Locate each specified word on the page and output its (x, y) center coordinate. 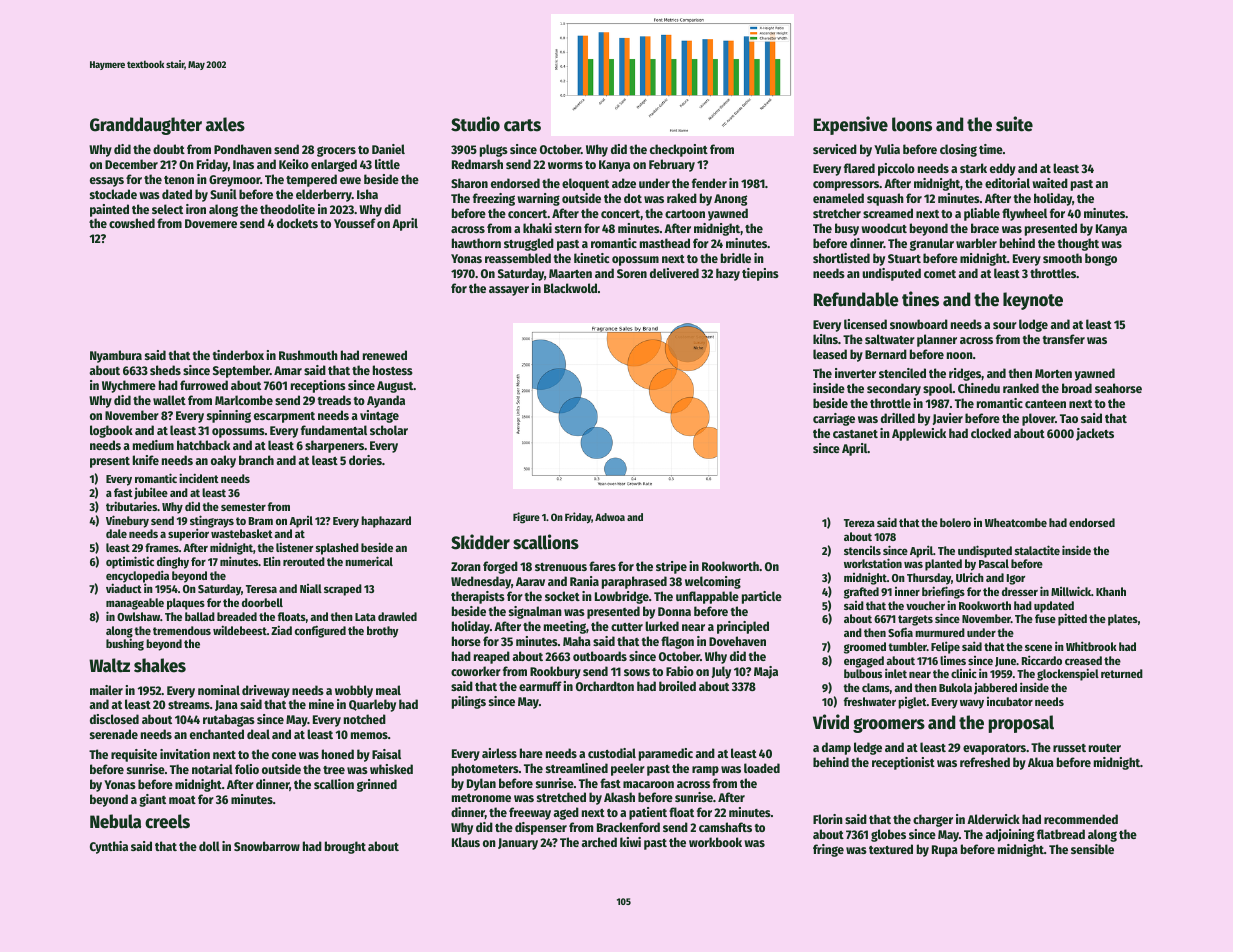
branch (256, 460)
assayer (509, 291)
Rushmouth (308, 355)
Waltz (109, 665)
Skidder (480, 542)
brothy (382, 632)
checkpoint (679, 150)
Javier (948, 419)
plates (1123, 620)
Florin (828, 819)
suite (1014, 124)
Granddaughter (146, 126)
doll (209, 846)
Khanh (1111, 591)
